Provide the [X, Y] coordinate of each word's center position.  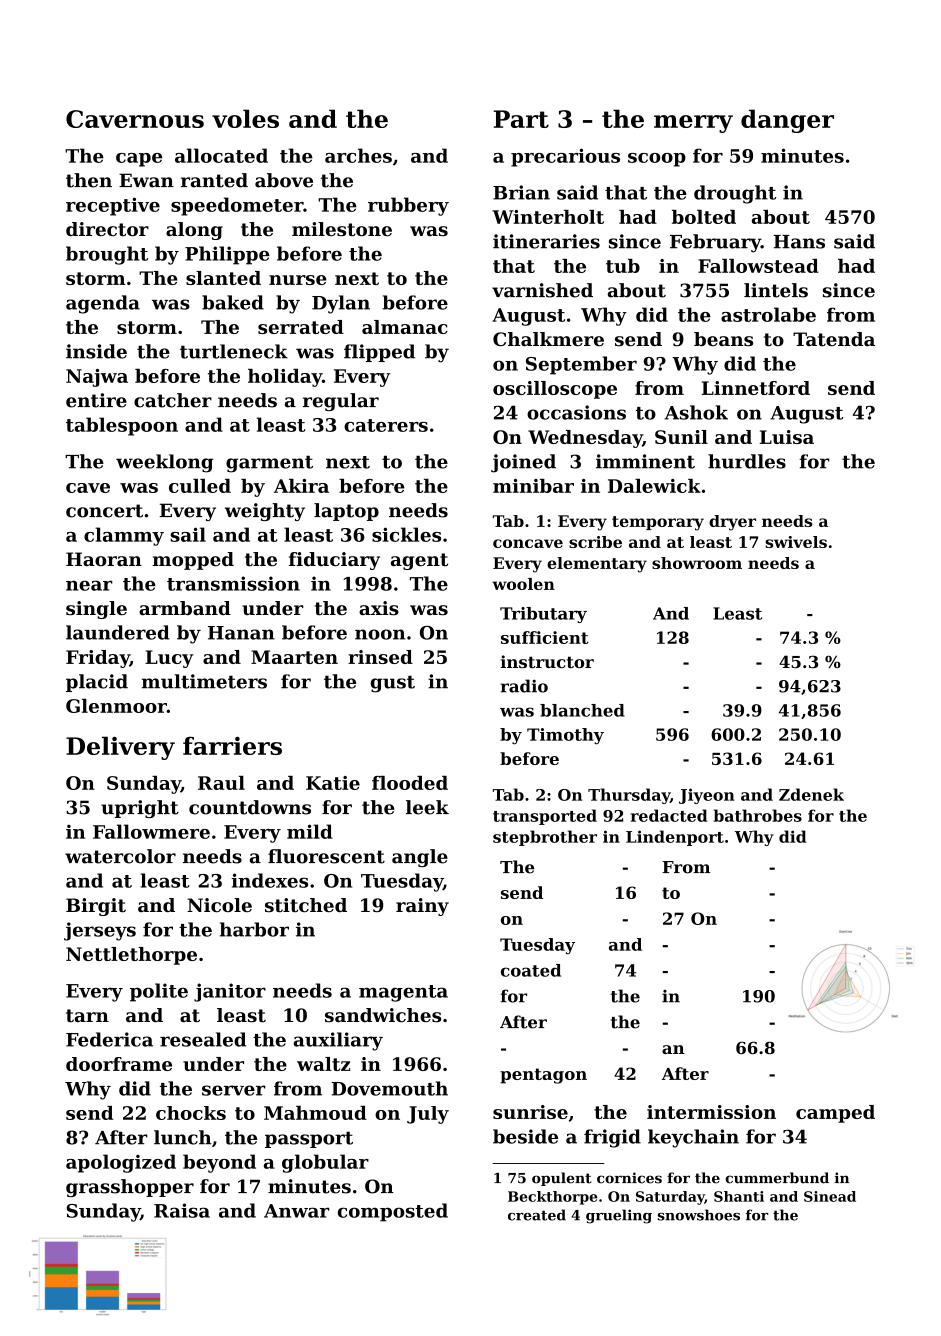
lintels [776, 290]
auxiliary [338, 1041]
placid [97, 683]
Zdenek [811, 794]
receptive [113, 206]
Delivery [120, 748]
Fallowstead [758, 266]
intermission [711, 1112]
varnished [542, 290]
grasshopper [130, 1188]
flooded [410, 783]
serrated [301, 327]
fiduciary [334, 561]
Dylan [341, 304]
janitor [230, 992]
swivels [796, 542]
